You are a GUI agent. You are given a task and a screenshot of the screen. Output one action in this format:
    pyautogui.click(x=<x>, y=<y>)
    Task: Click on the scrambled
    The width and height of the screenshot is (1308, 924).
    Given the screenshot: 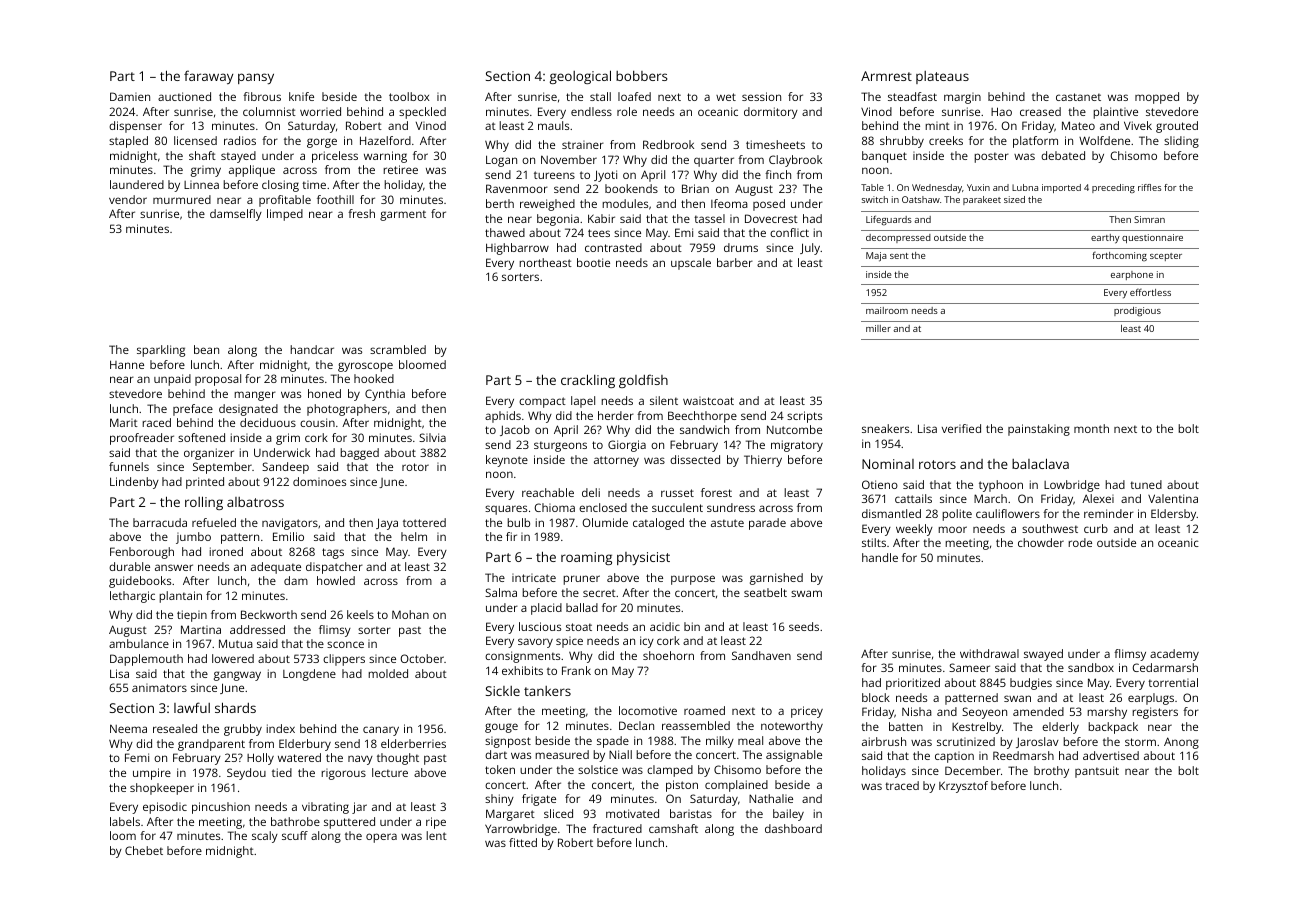 What is the action you would take?
    pyautogui.click(x=398, y=349)
